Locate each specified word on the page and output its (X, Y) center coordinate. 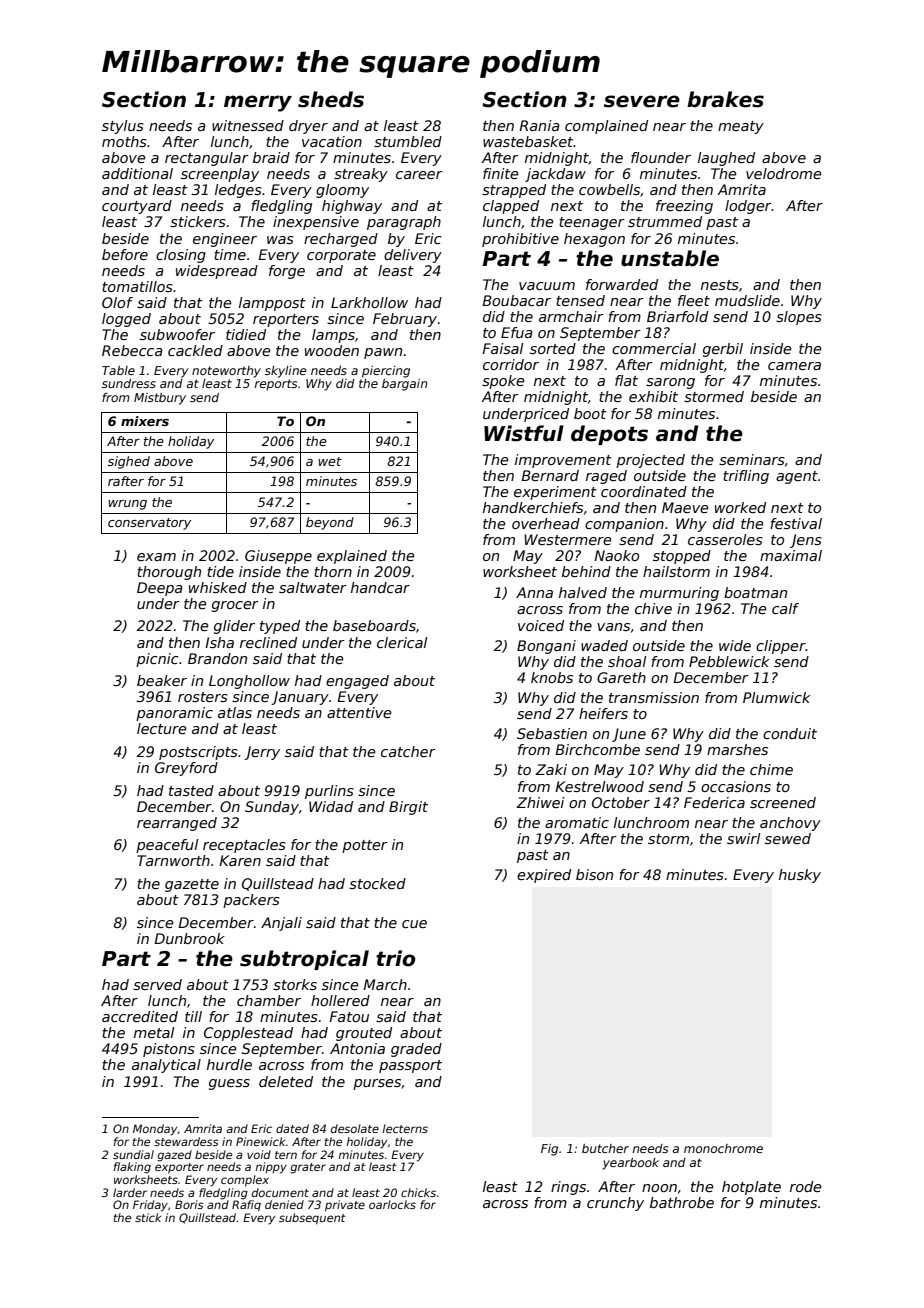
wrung (127, 505)
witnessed (248, 125)
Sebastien (552, 733)
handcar (380, 587)
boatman (755, 592)
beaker (162, 680)
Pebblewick (729, 661)
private (345, 1206)
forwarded (622, 284)
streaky (361, 175)
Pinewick (260, 1141)
